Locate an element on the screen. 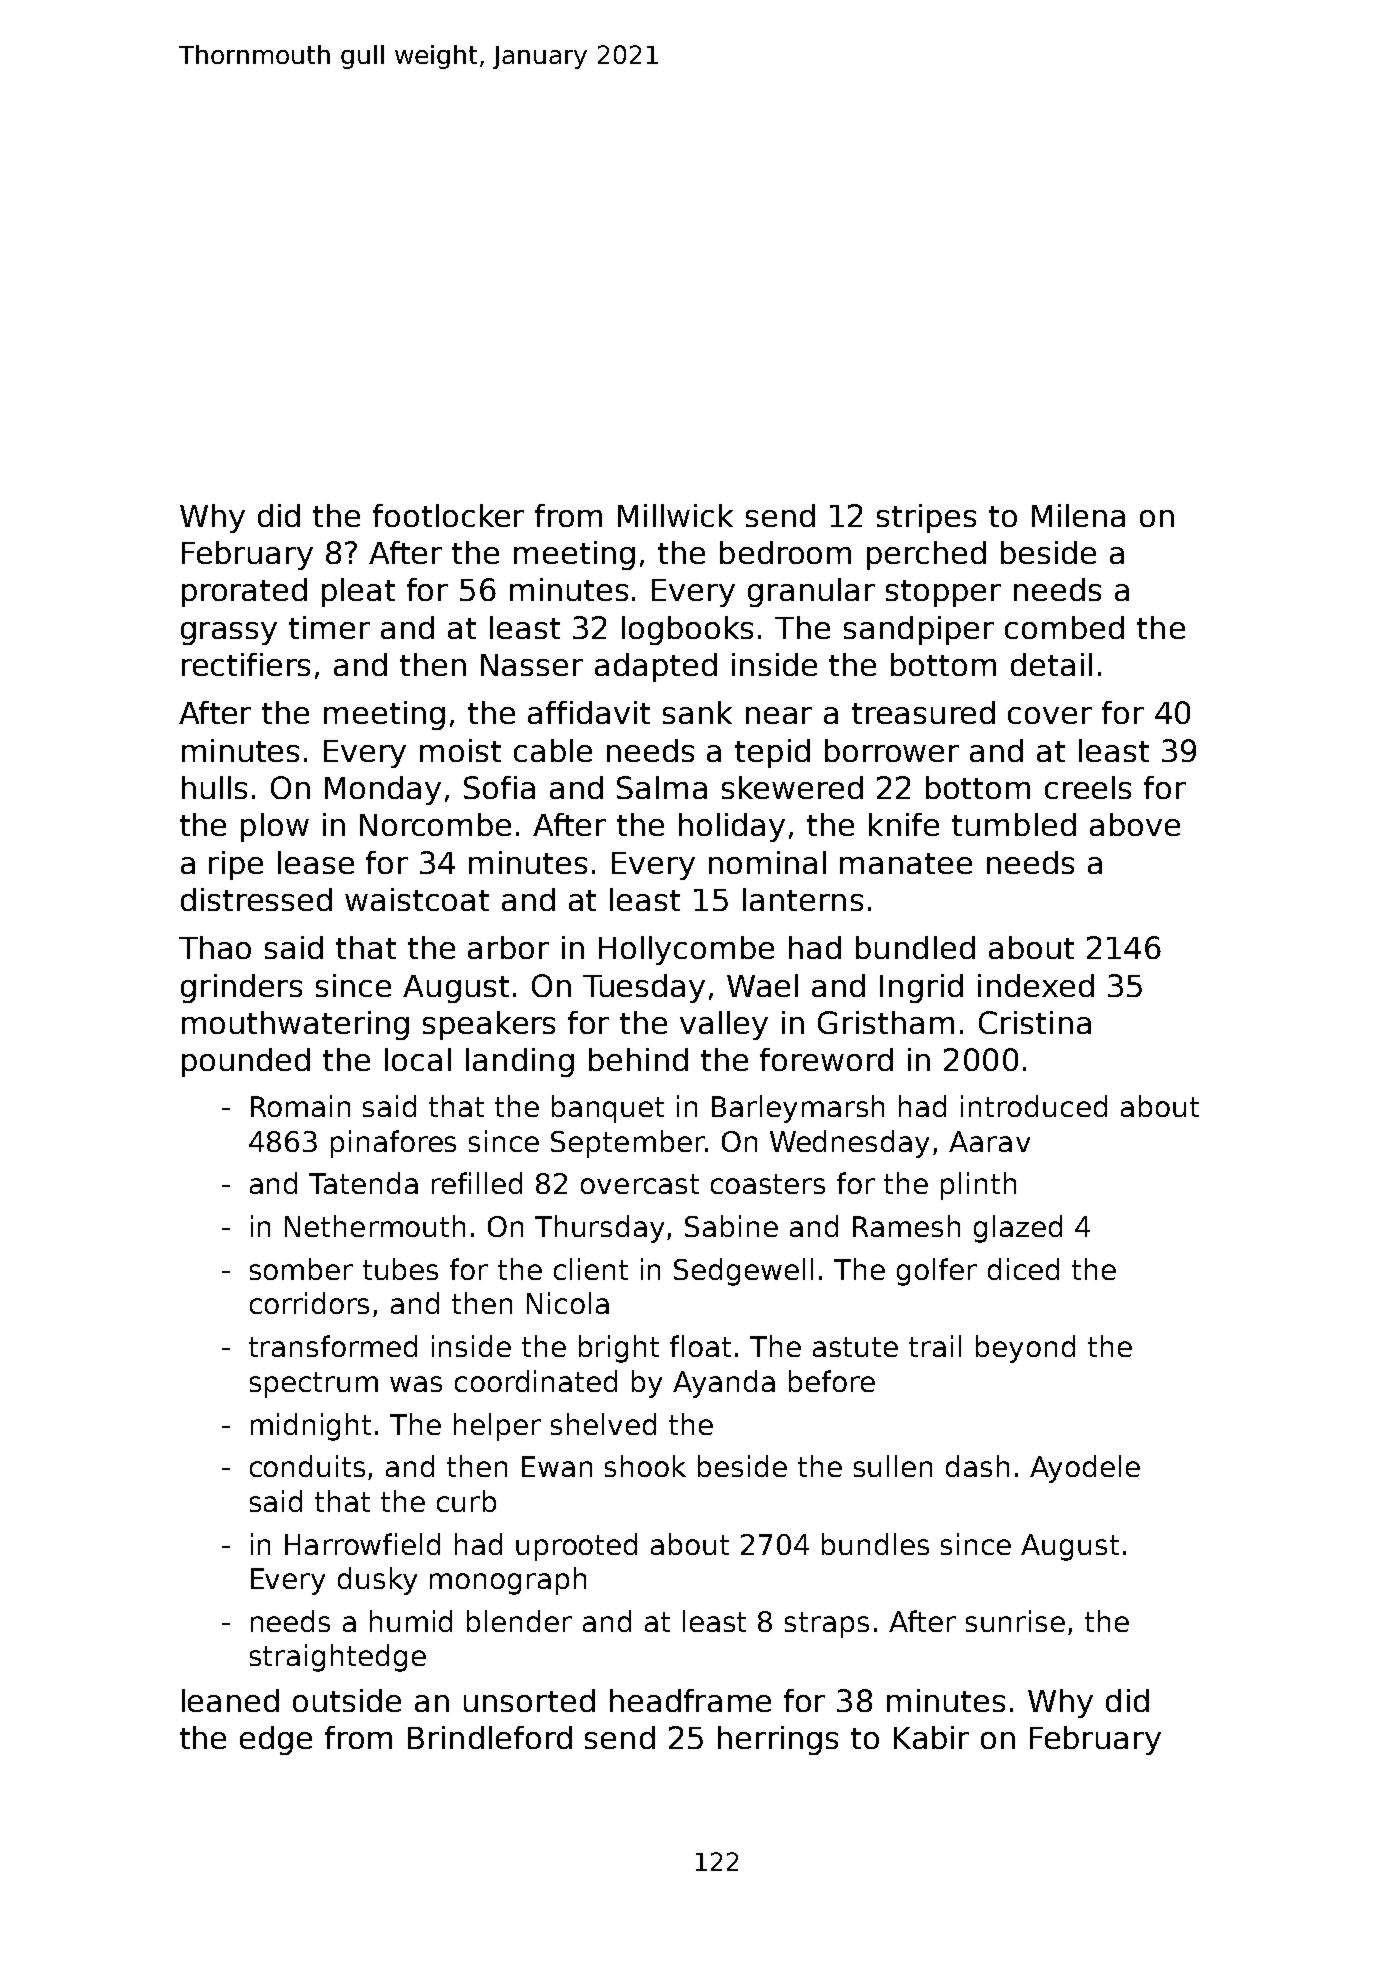 Image resolution: width=1386 pixels, height=1969 pixels. leaned is located at coordinates (230, 1700).
